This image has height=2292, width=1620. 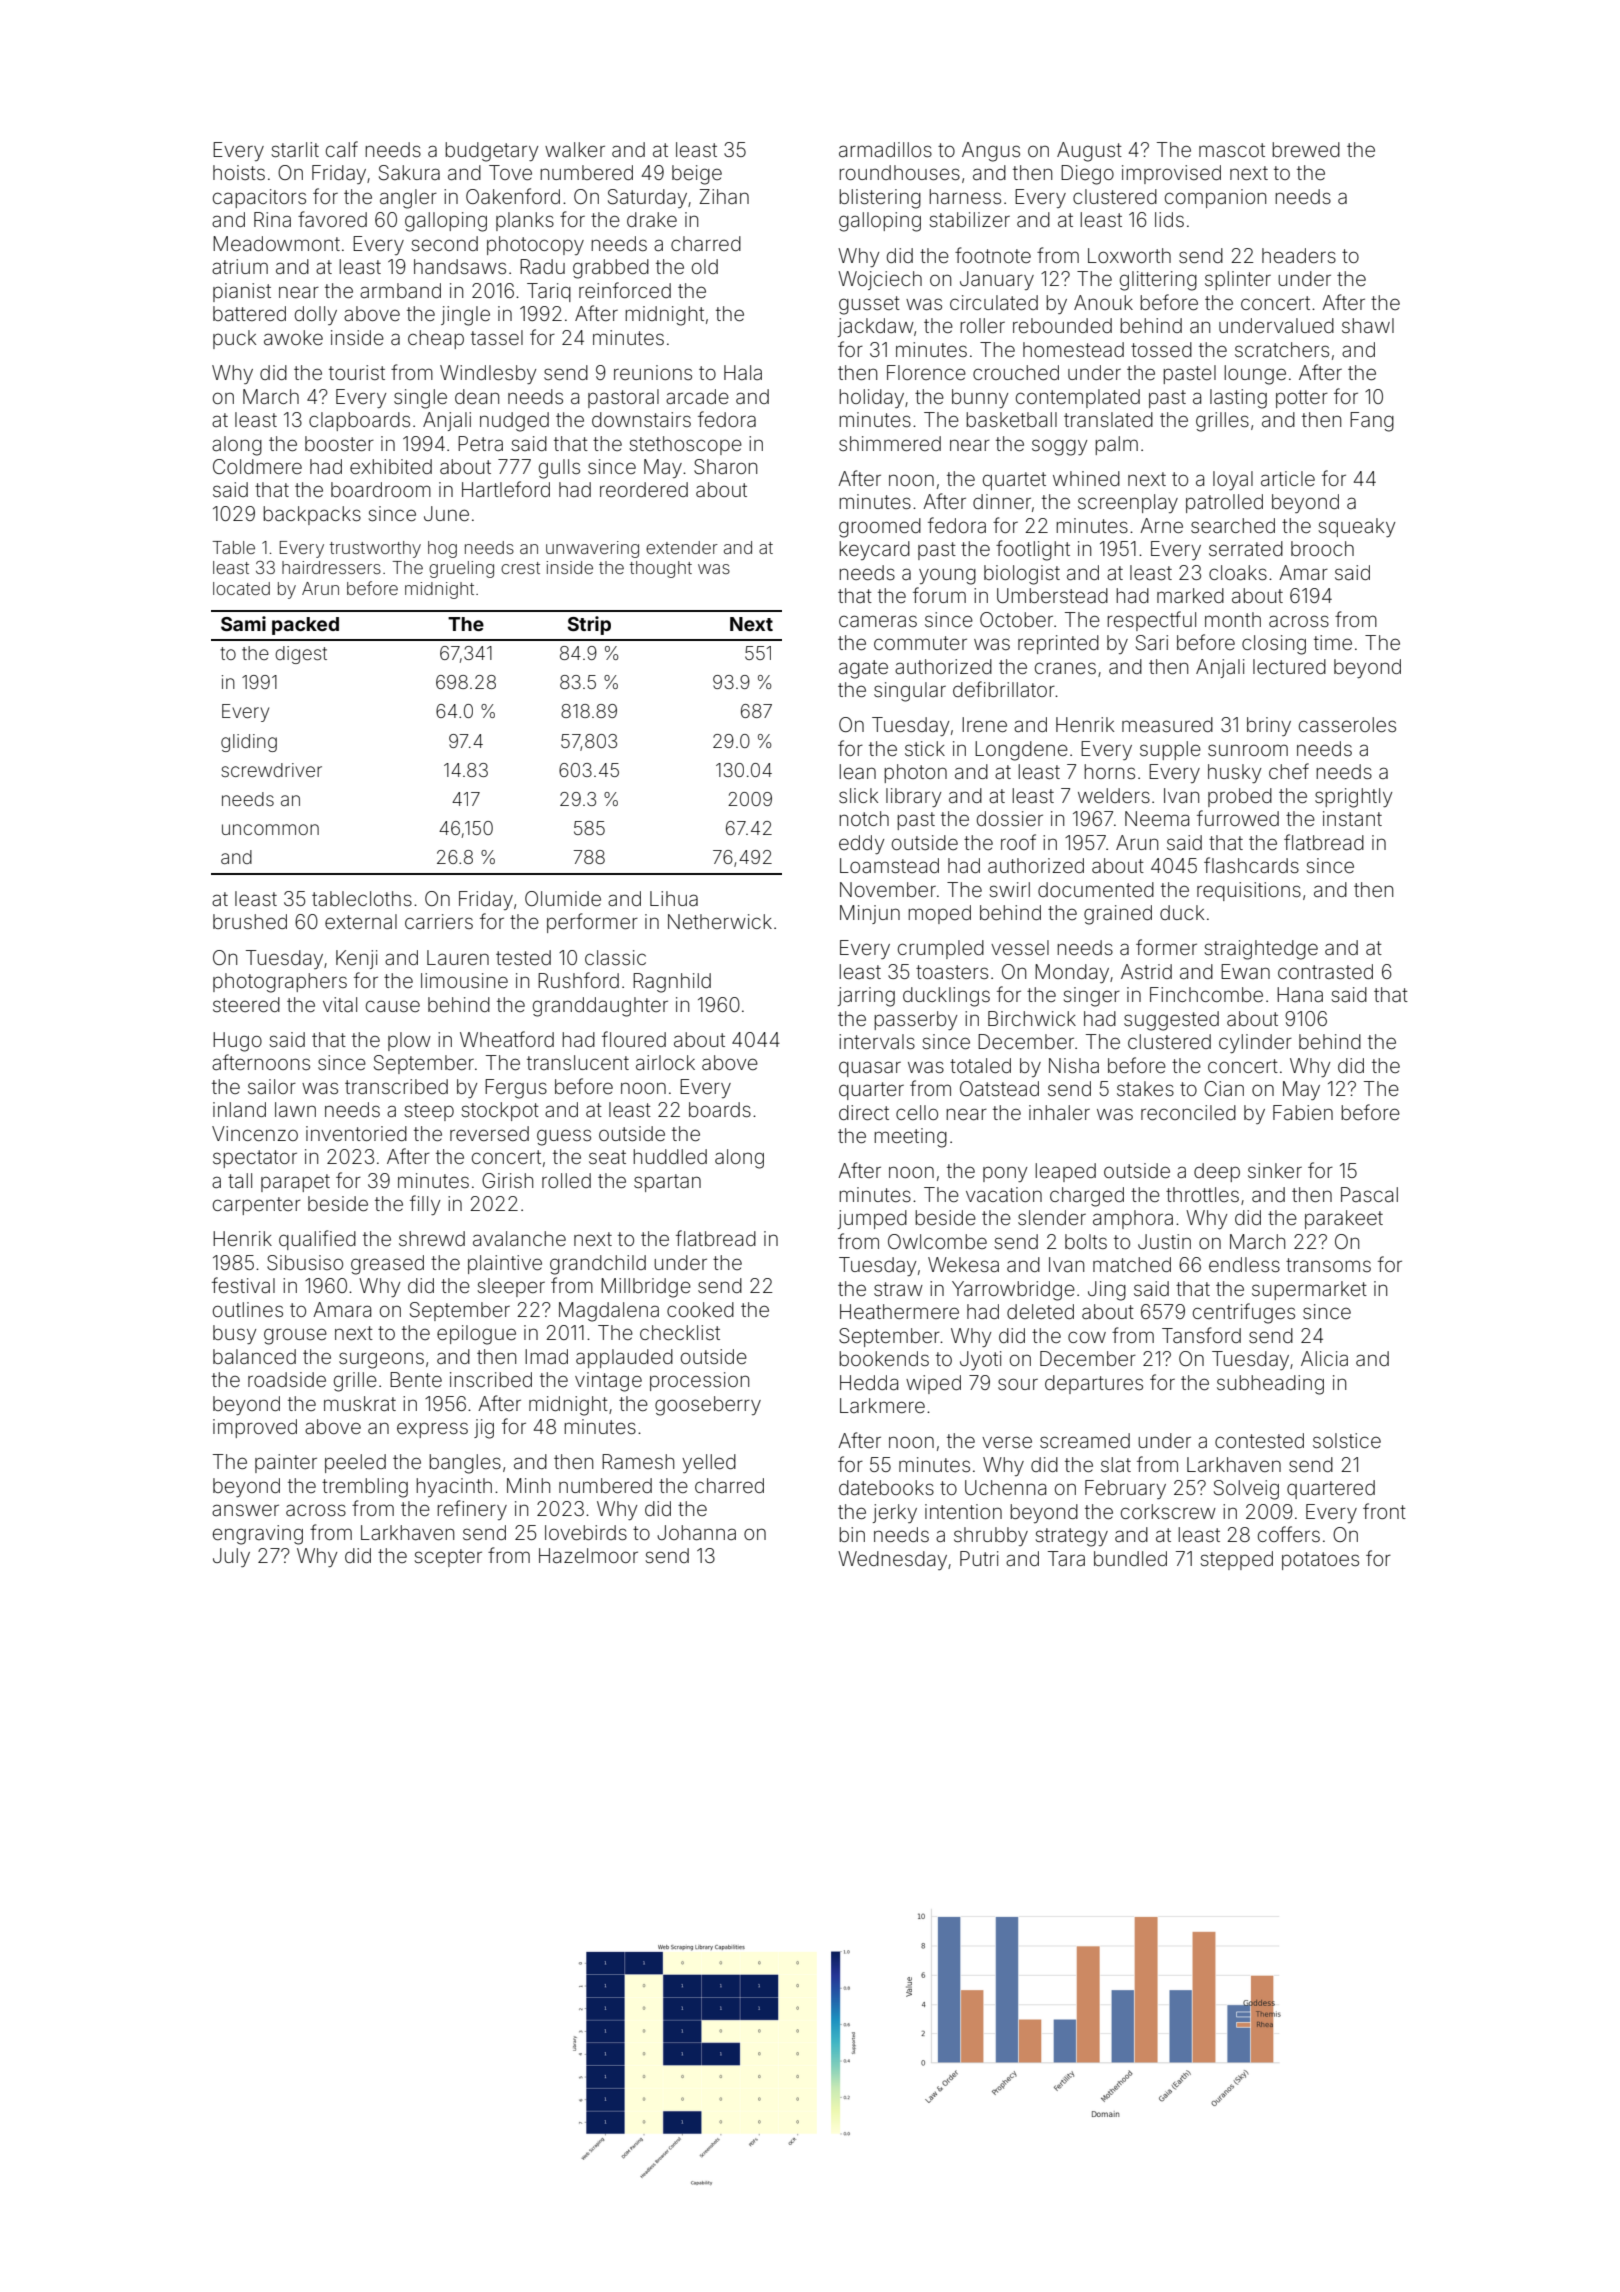 I want to click on screwdriver, so click(x=272, y=770).
